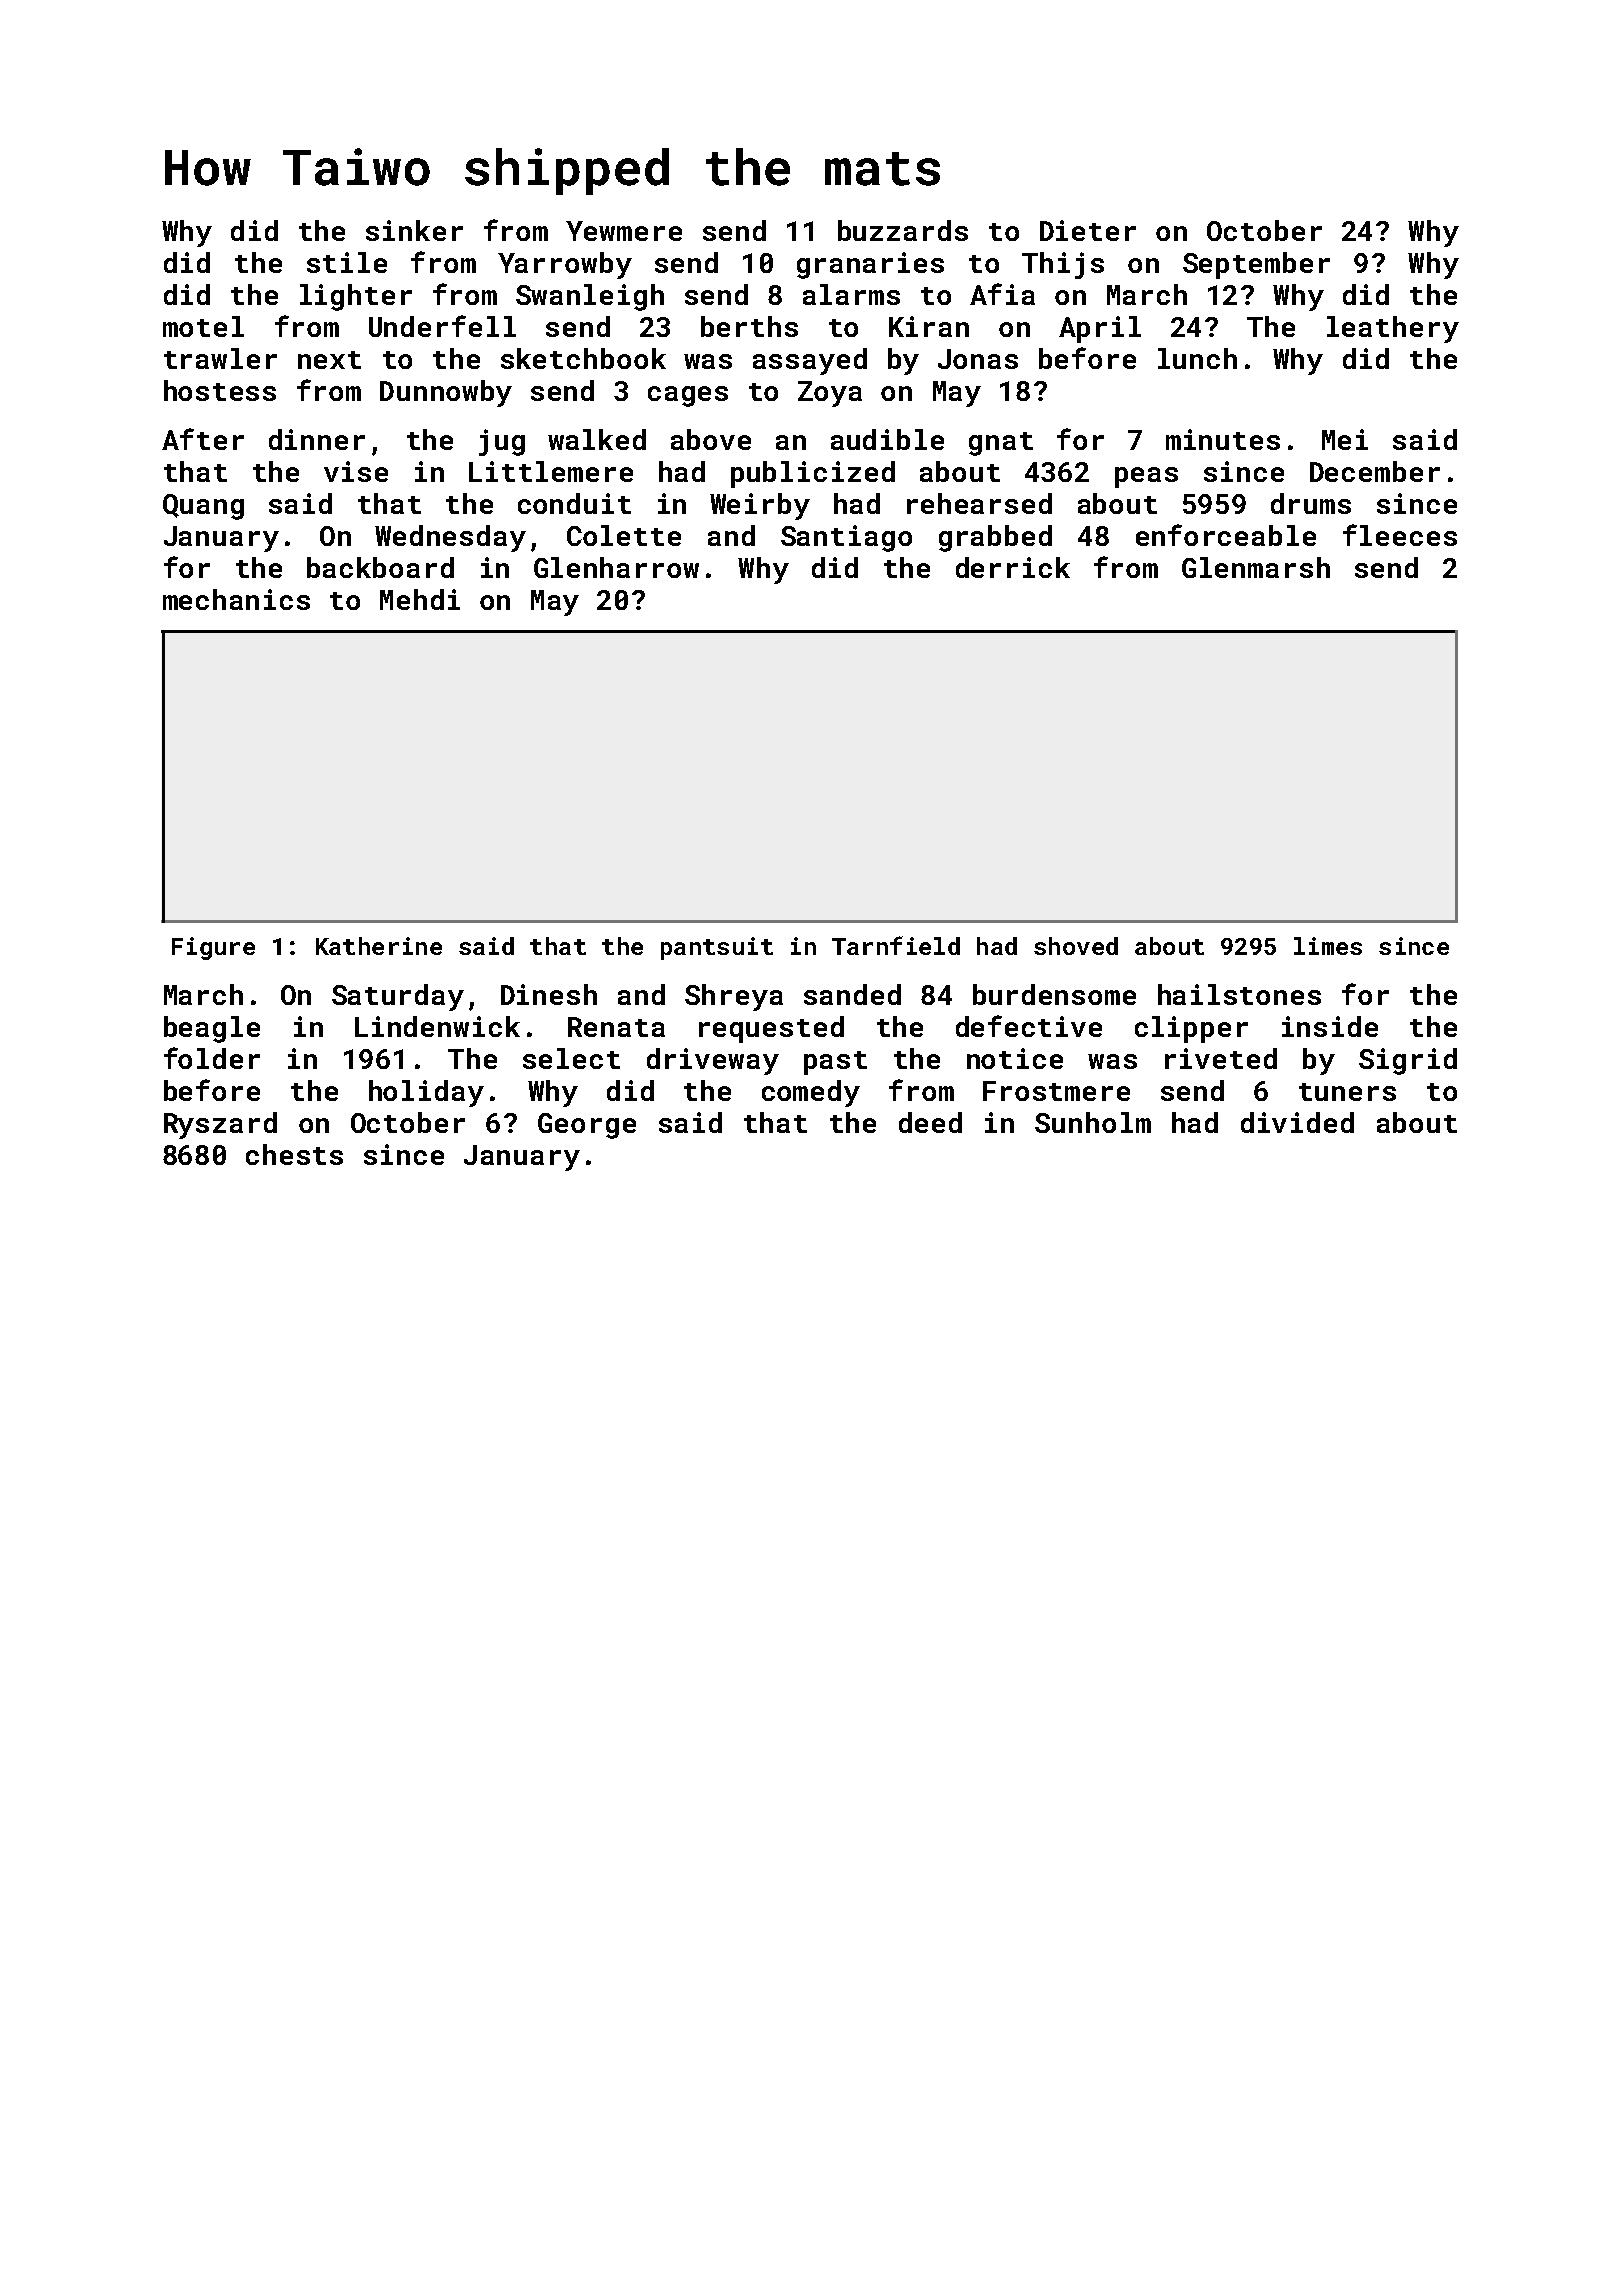  Describe the element at coordinates (420, 599) in the image. I see `Mehdi` at that location.
